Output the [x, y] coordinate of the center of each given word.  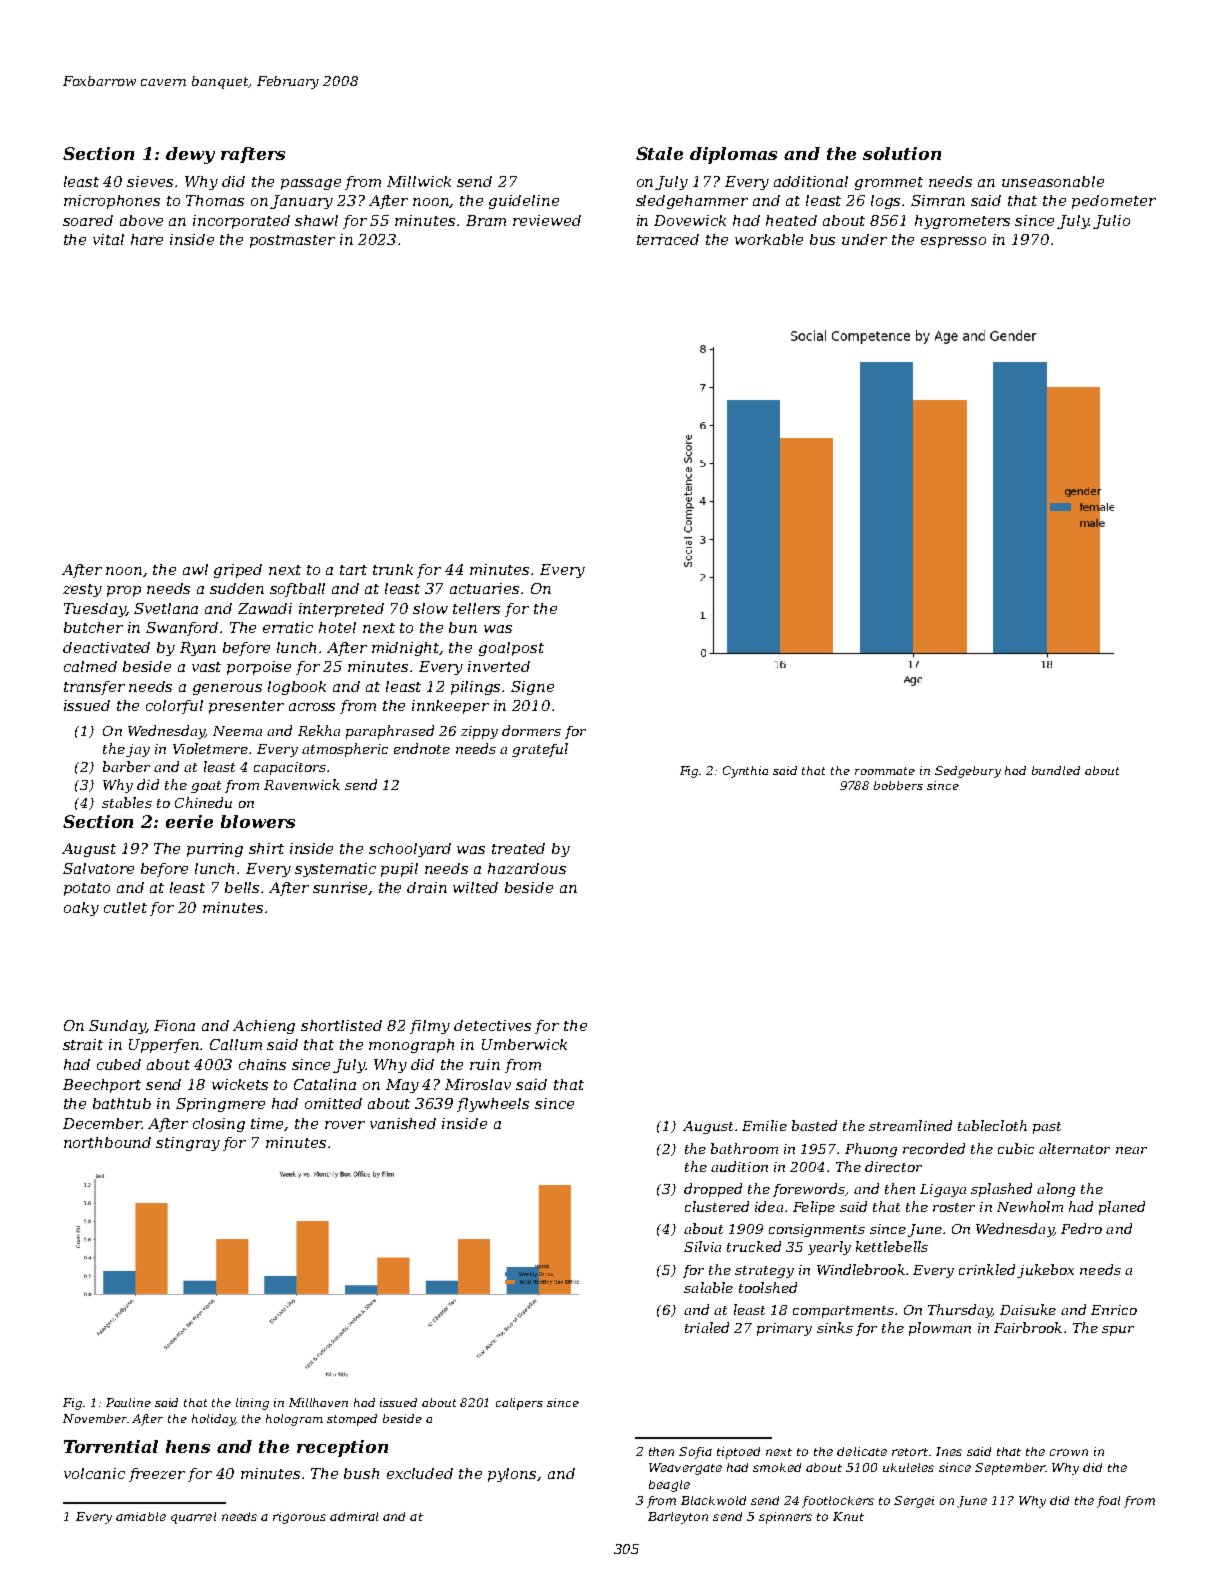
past [1047, 1128]
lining [252, 1404]
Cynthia [745, 772]
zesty [82, 590]
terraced [668, 239]
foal [1108, 1502]
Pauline [128, 1402]
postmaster [292, 241]
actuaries [484, 588]
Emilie [764, 1125]
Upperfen [164, 1046]
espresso [953, 242]
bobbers [898, 785]
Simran [938, 200]
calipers [519, 1404]
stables [127, 802]
